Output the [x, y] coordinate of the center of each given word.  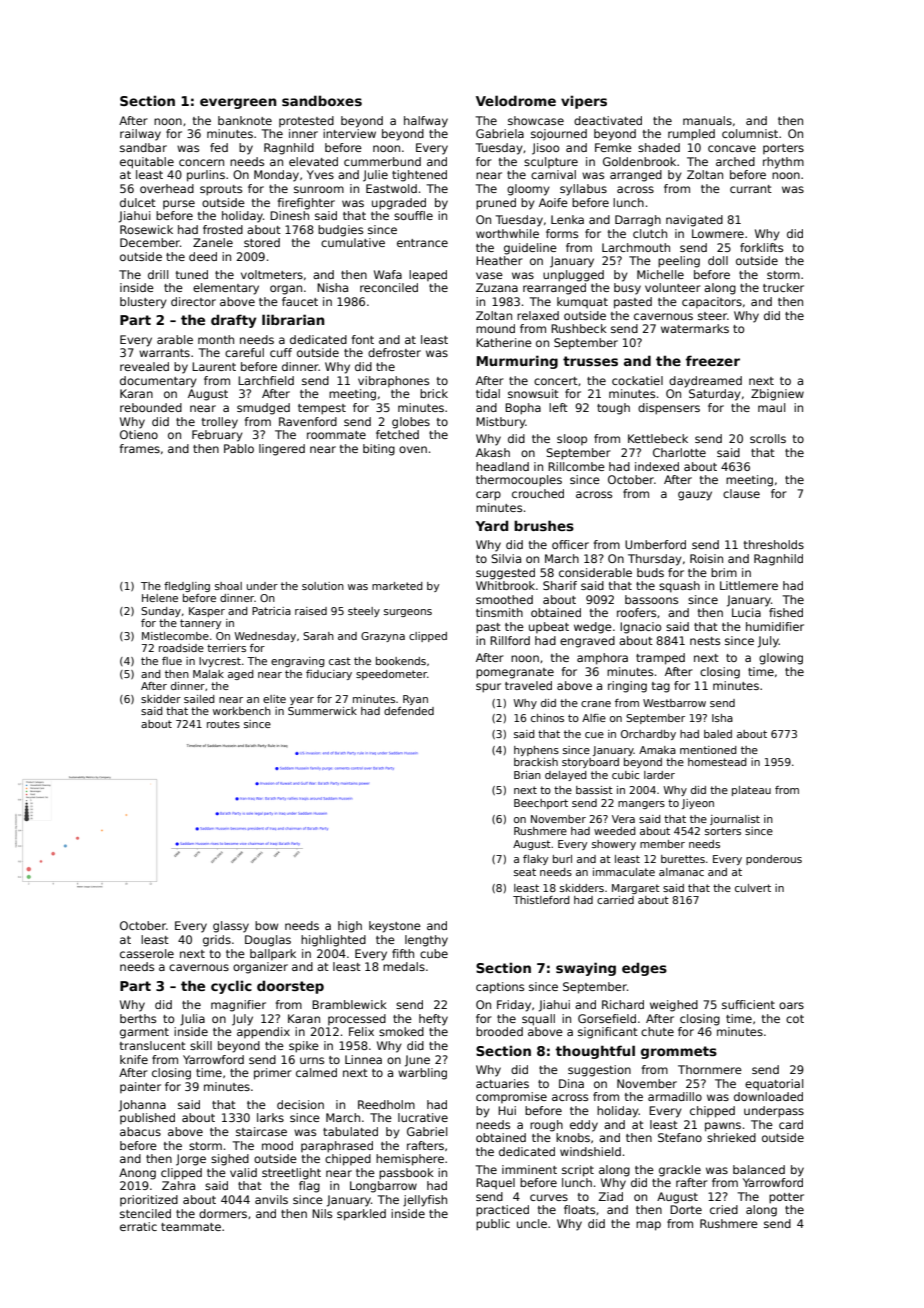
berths [138, 1018]
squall [538, 1020]
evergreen [238, 103]
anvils [271, 1199]
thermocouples [519, 481]
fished [786, 612]
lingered [282, 450]
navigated [694, 221]
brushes [544, 525]
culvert [753, 888]
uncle [532, 1223]
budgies [340, 231]
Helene [160, 598]
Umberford [655, 544]
